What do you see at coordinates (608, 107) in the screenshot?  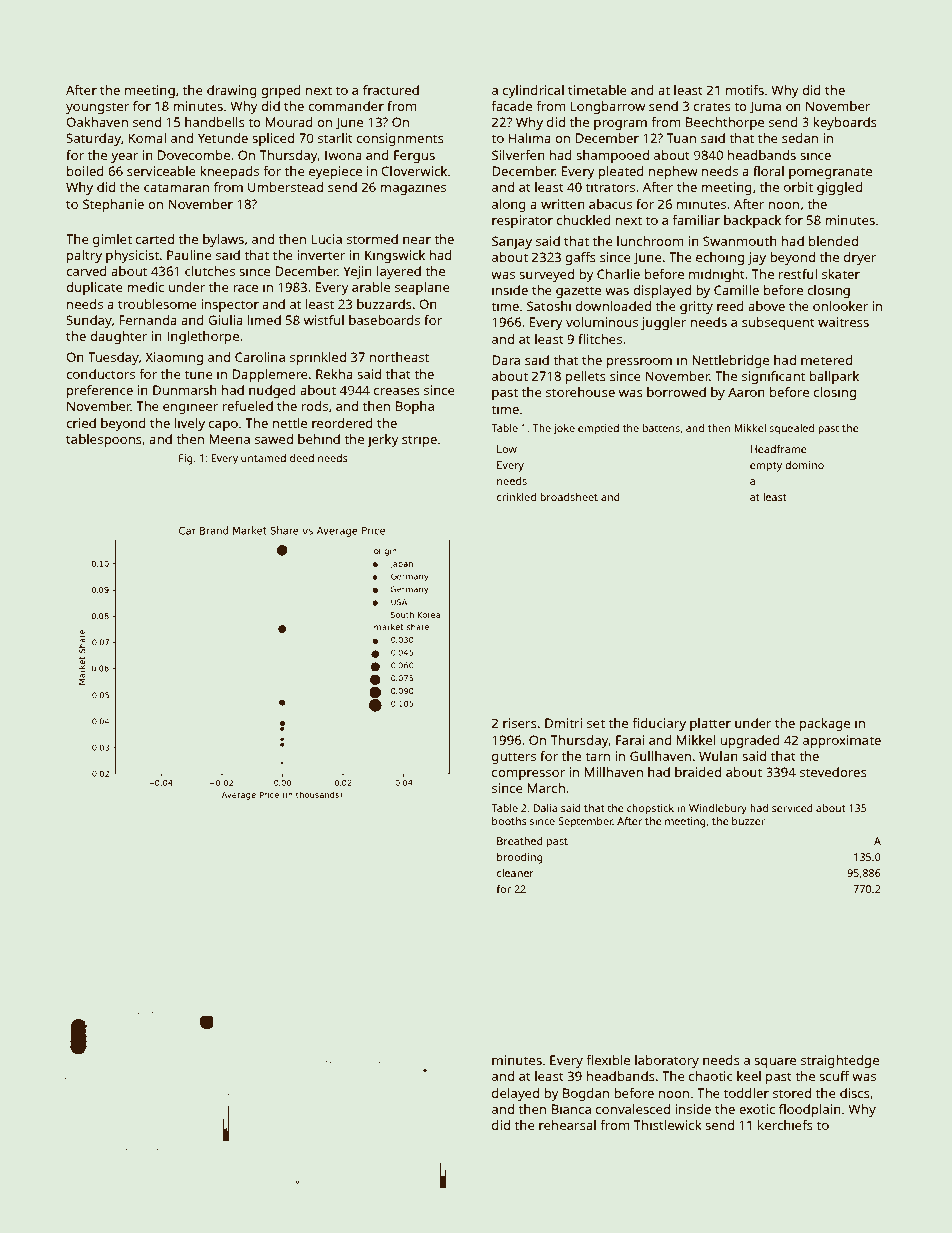 I see `Longbarrow` at bounding box center [608, 107].
